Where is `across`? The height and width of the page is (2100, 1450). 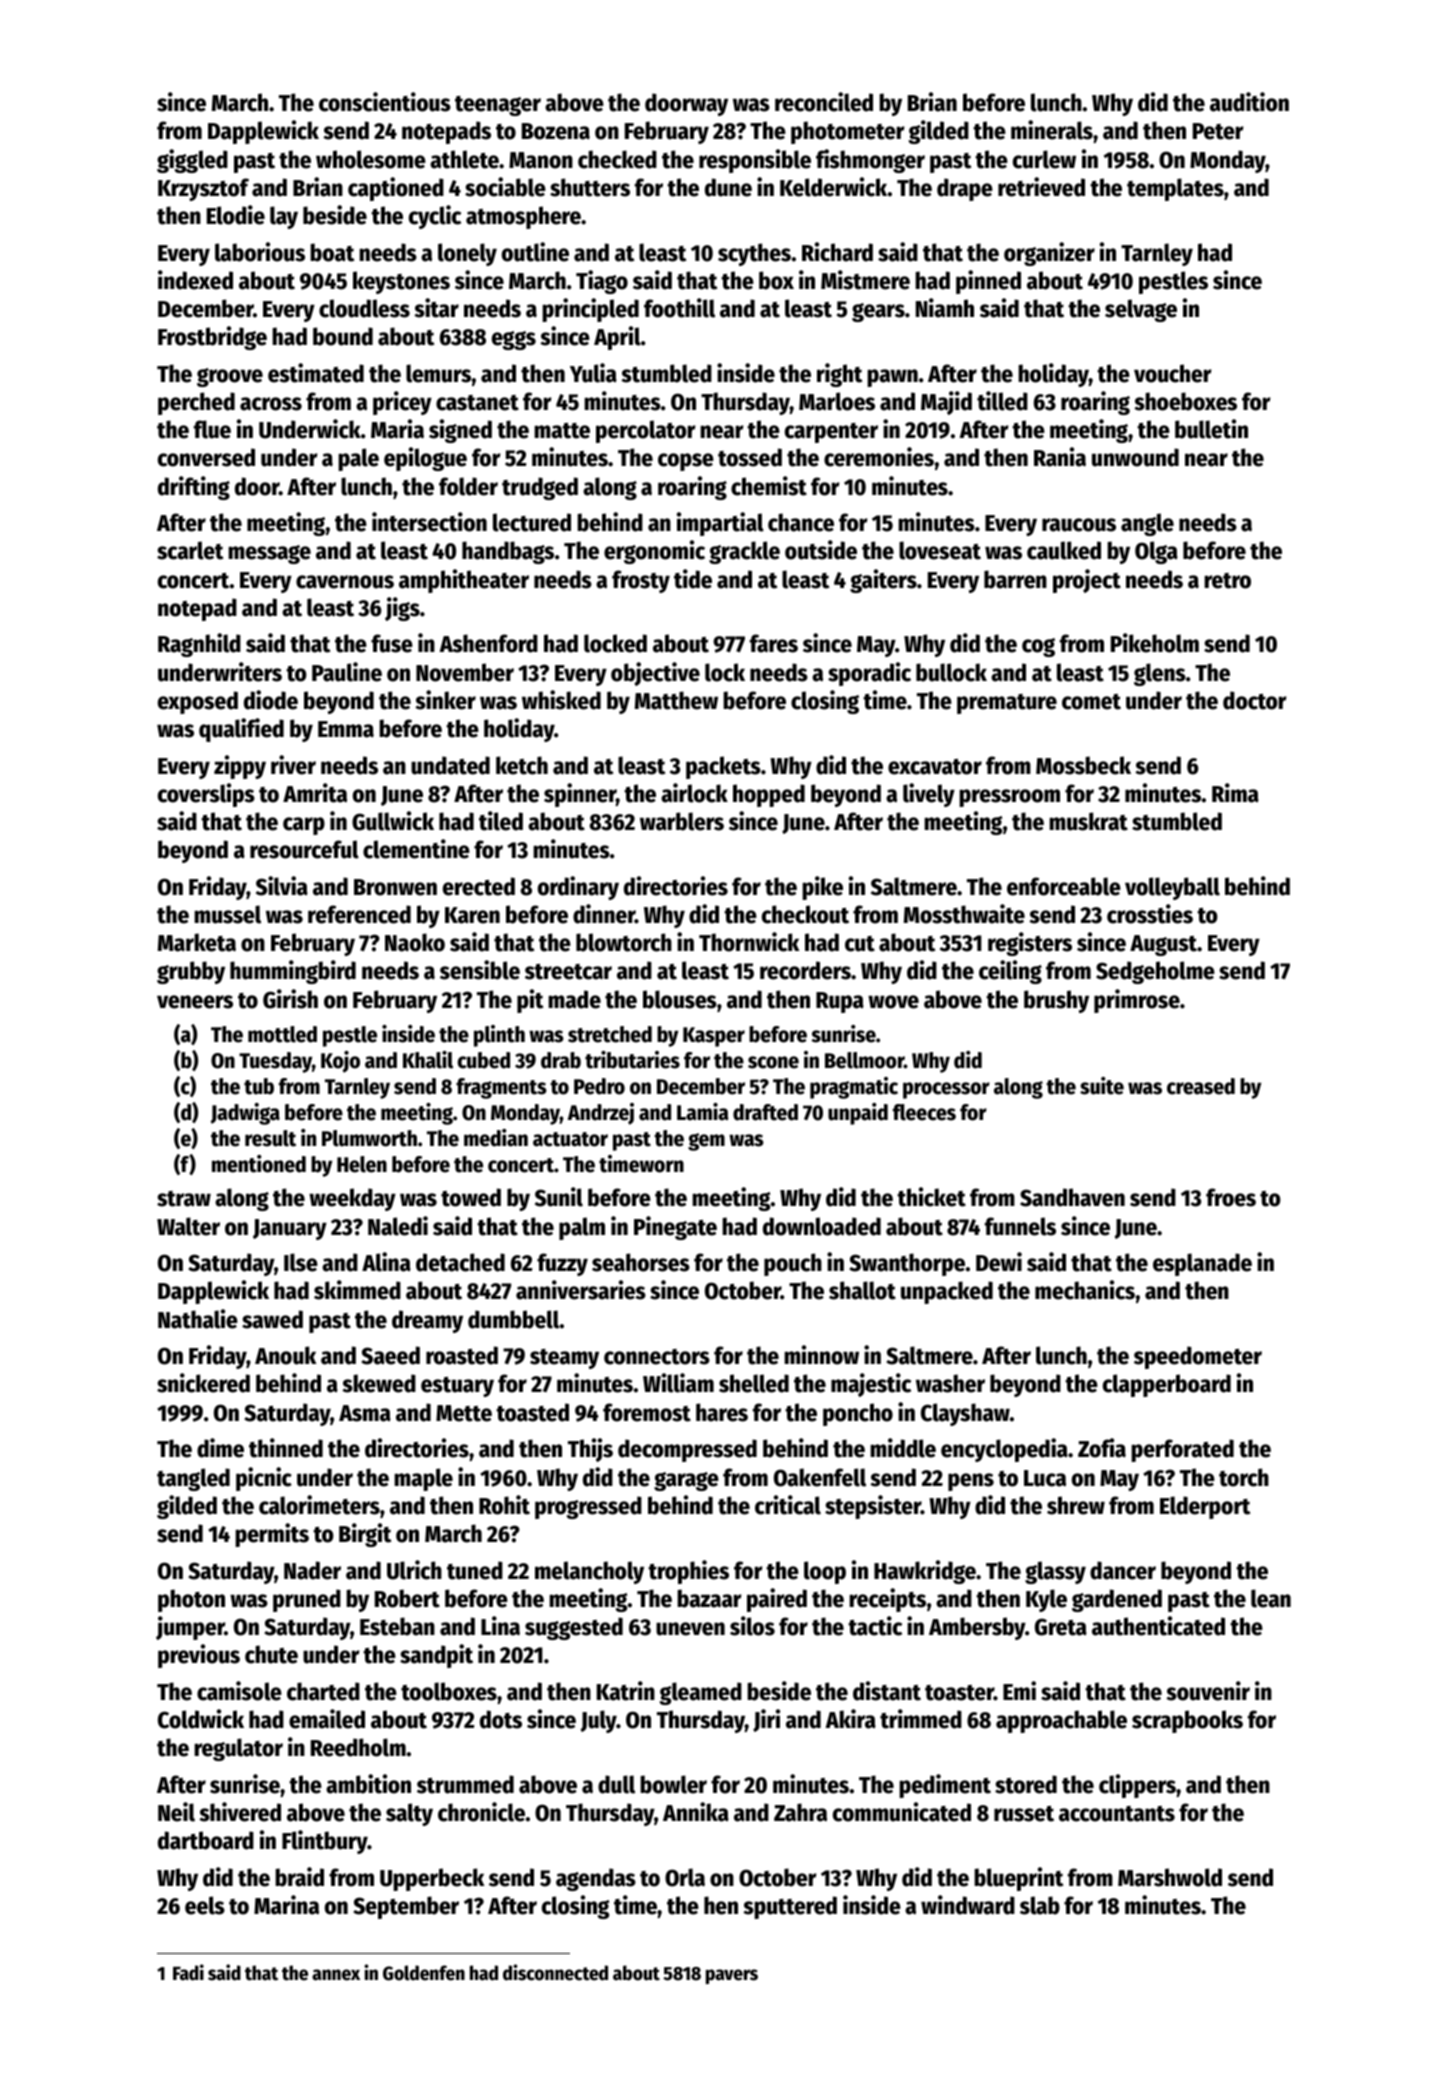
across is located at coordinates (271, 404).
